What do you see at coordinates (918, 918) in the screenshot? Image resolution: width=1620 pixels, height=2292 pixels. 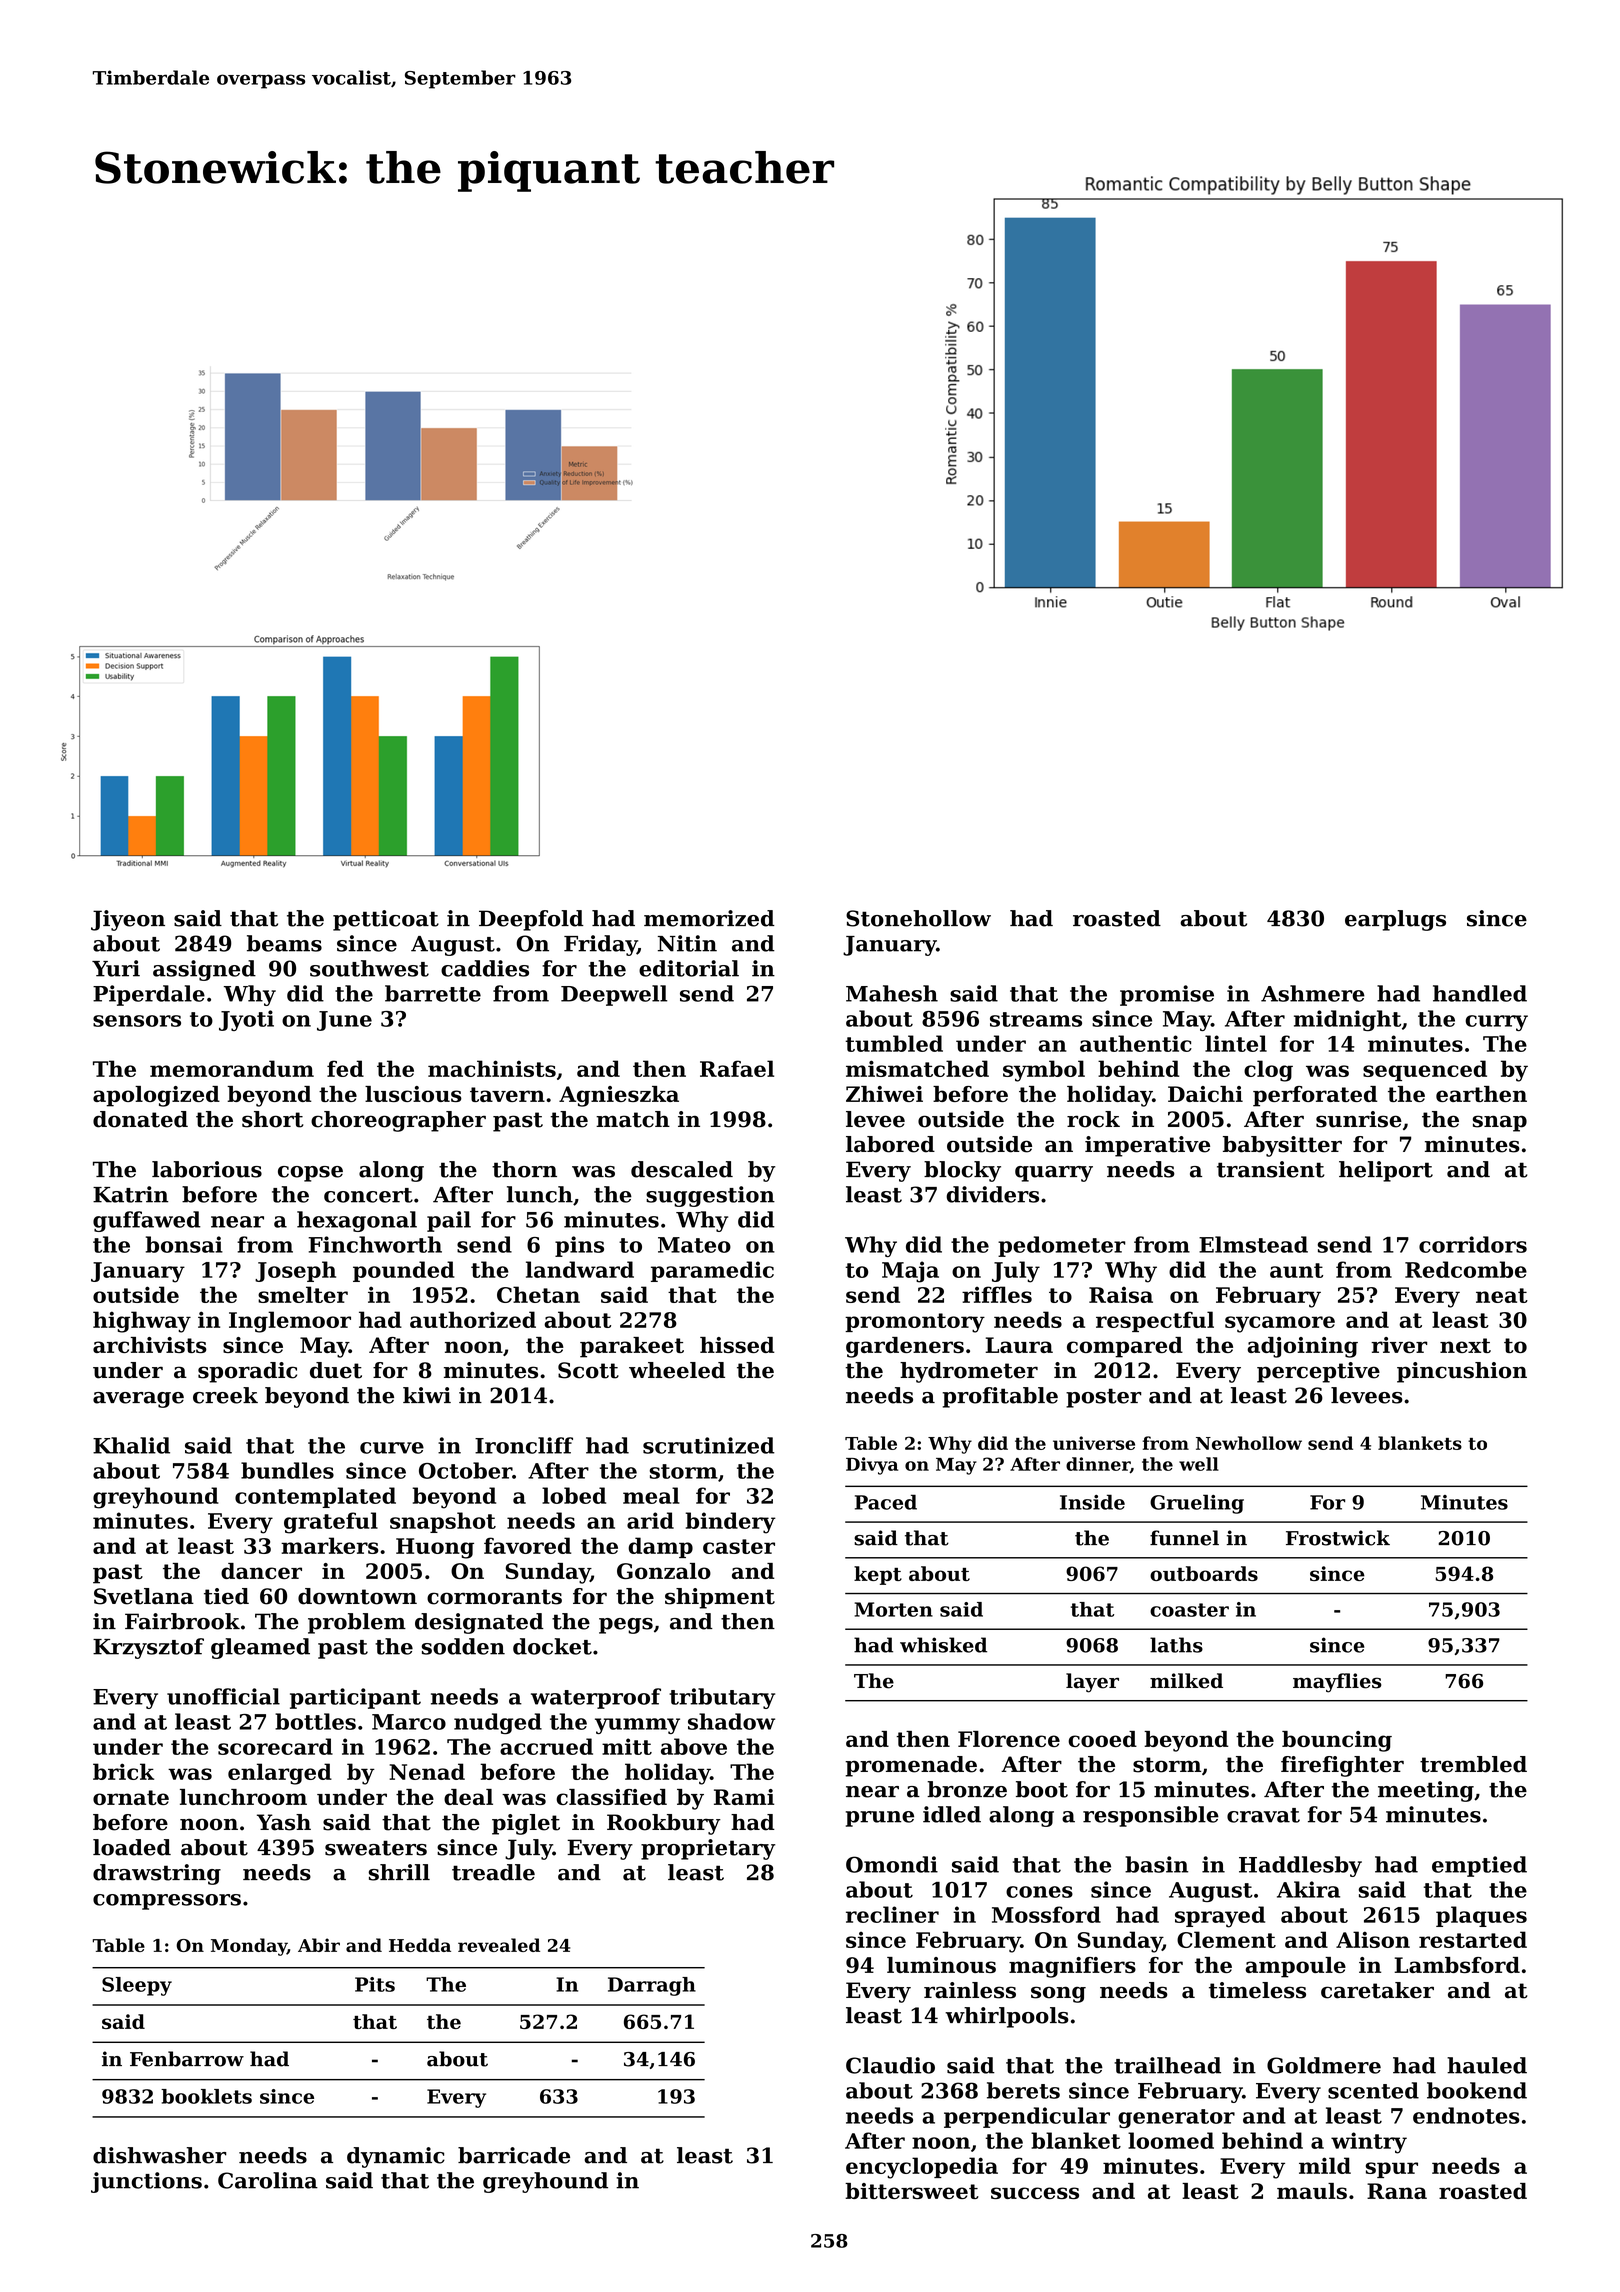 I see `Stonehollow` at bounding box center [918, 918].
